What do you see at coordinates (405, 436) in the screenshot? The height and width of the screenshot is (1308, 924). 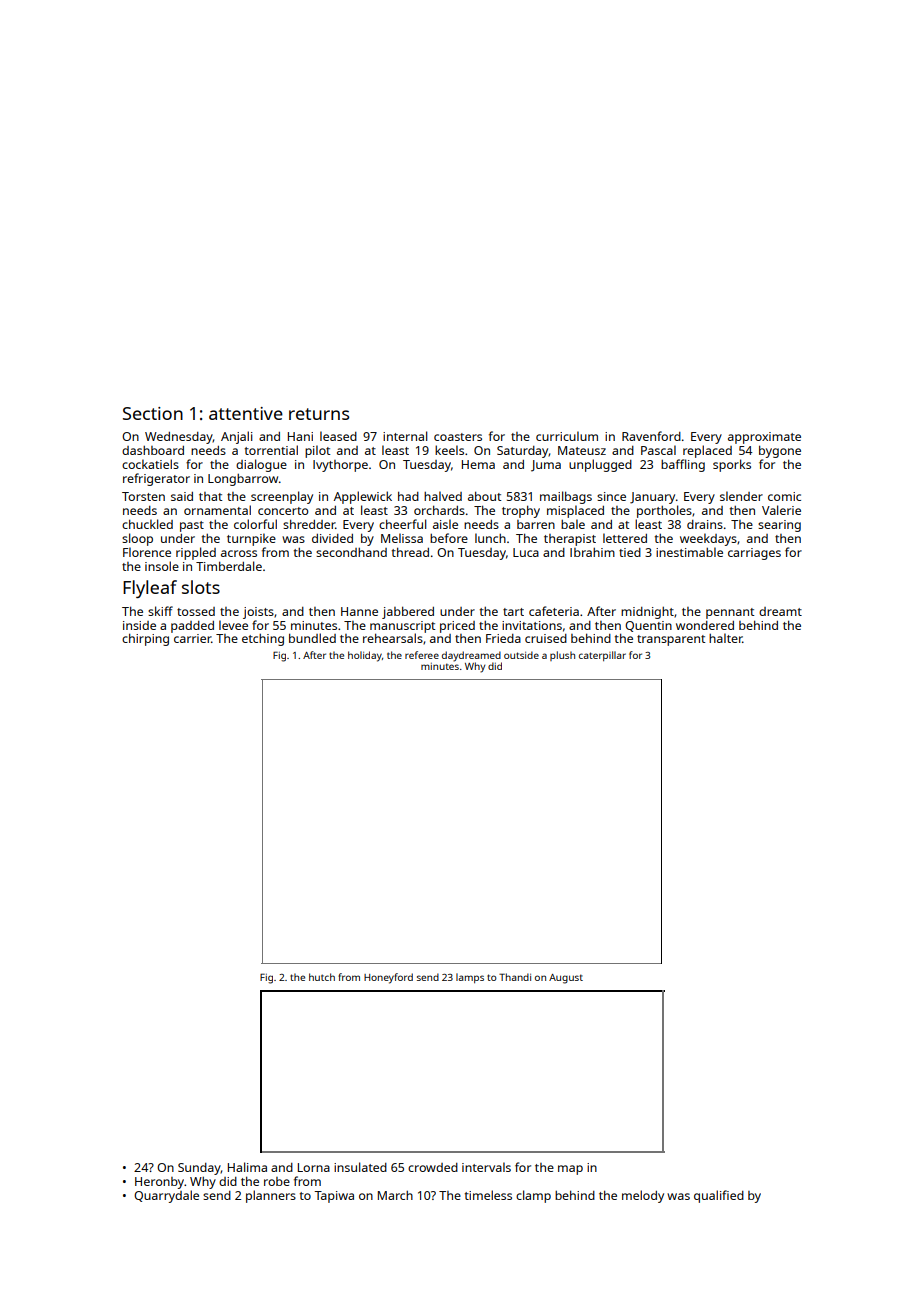 I see `internal` at bounding box center [405, 436].
